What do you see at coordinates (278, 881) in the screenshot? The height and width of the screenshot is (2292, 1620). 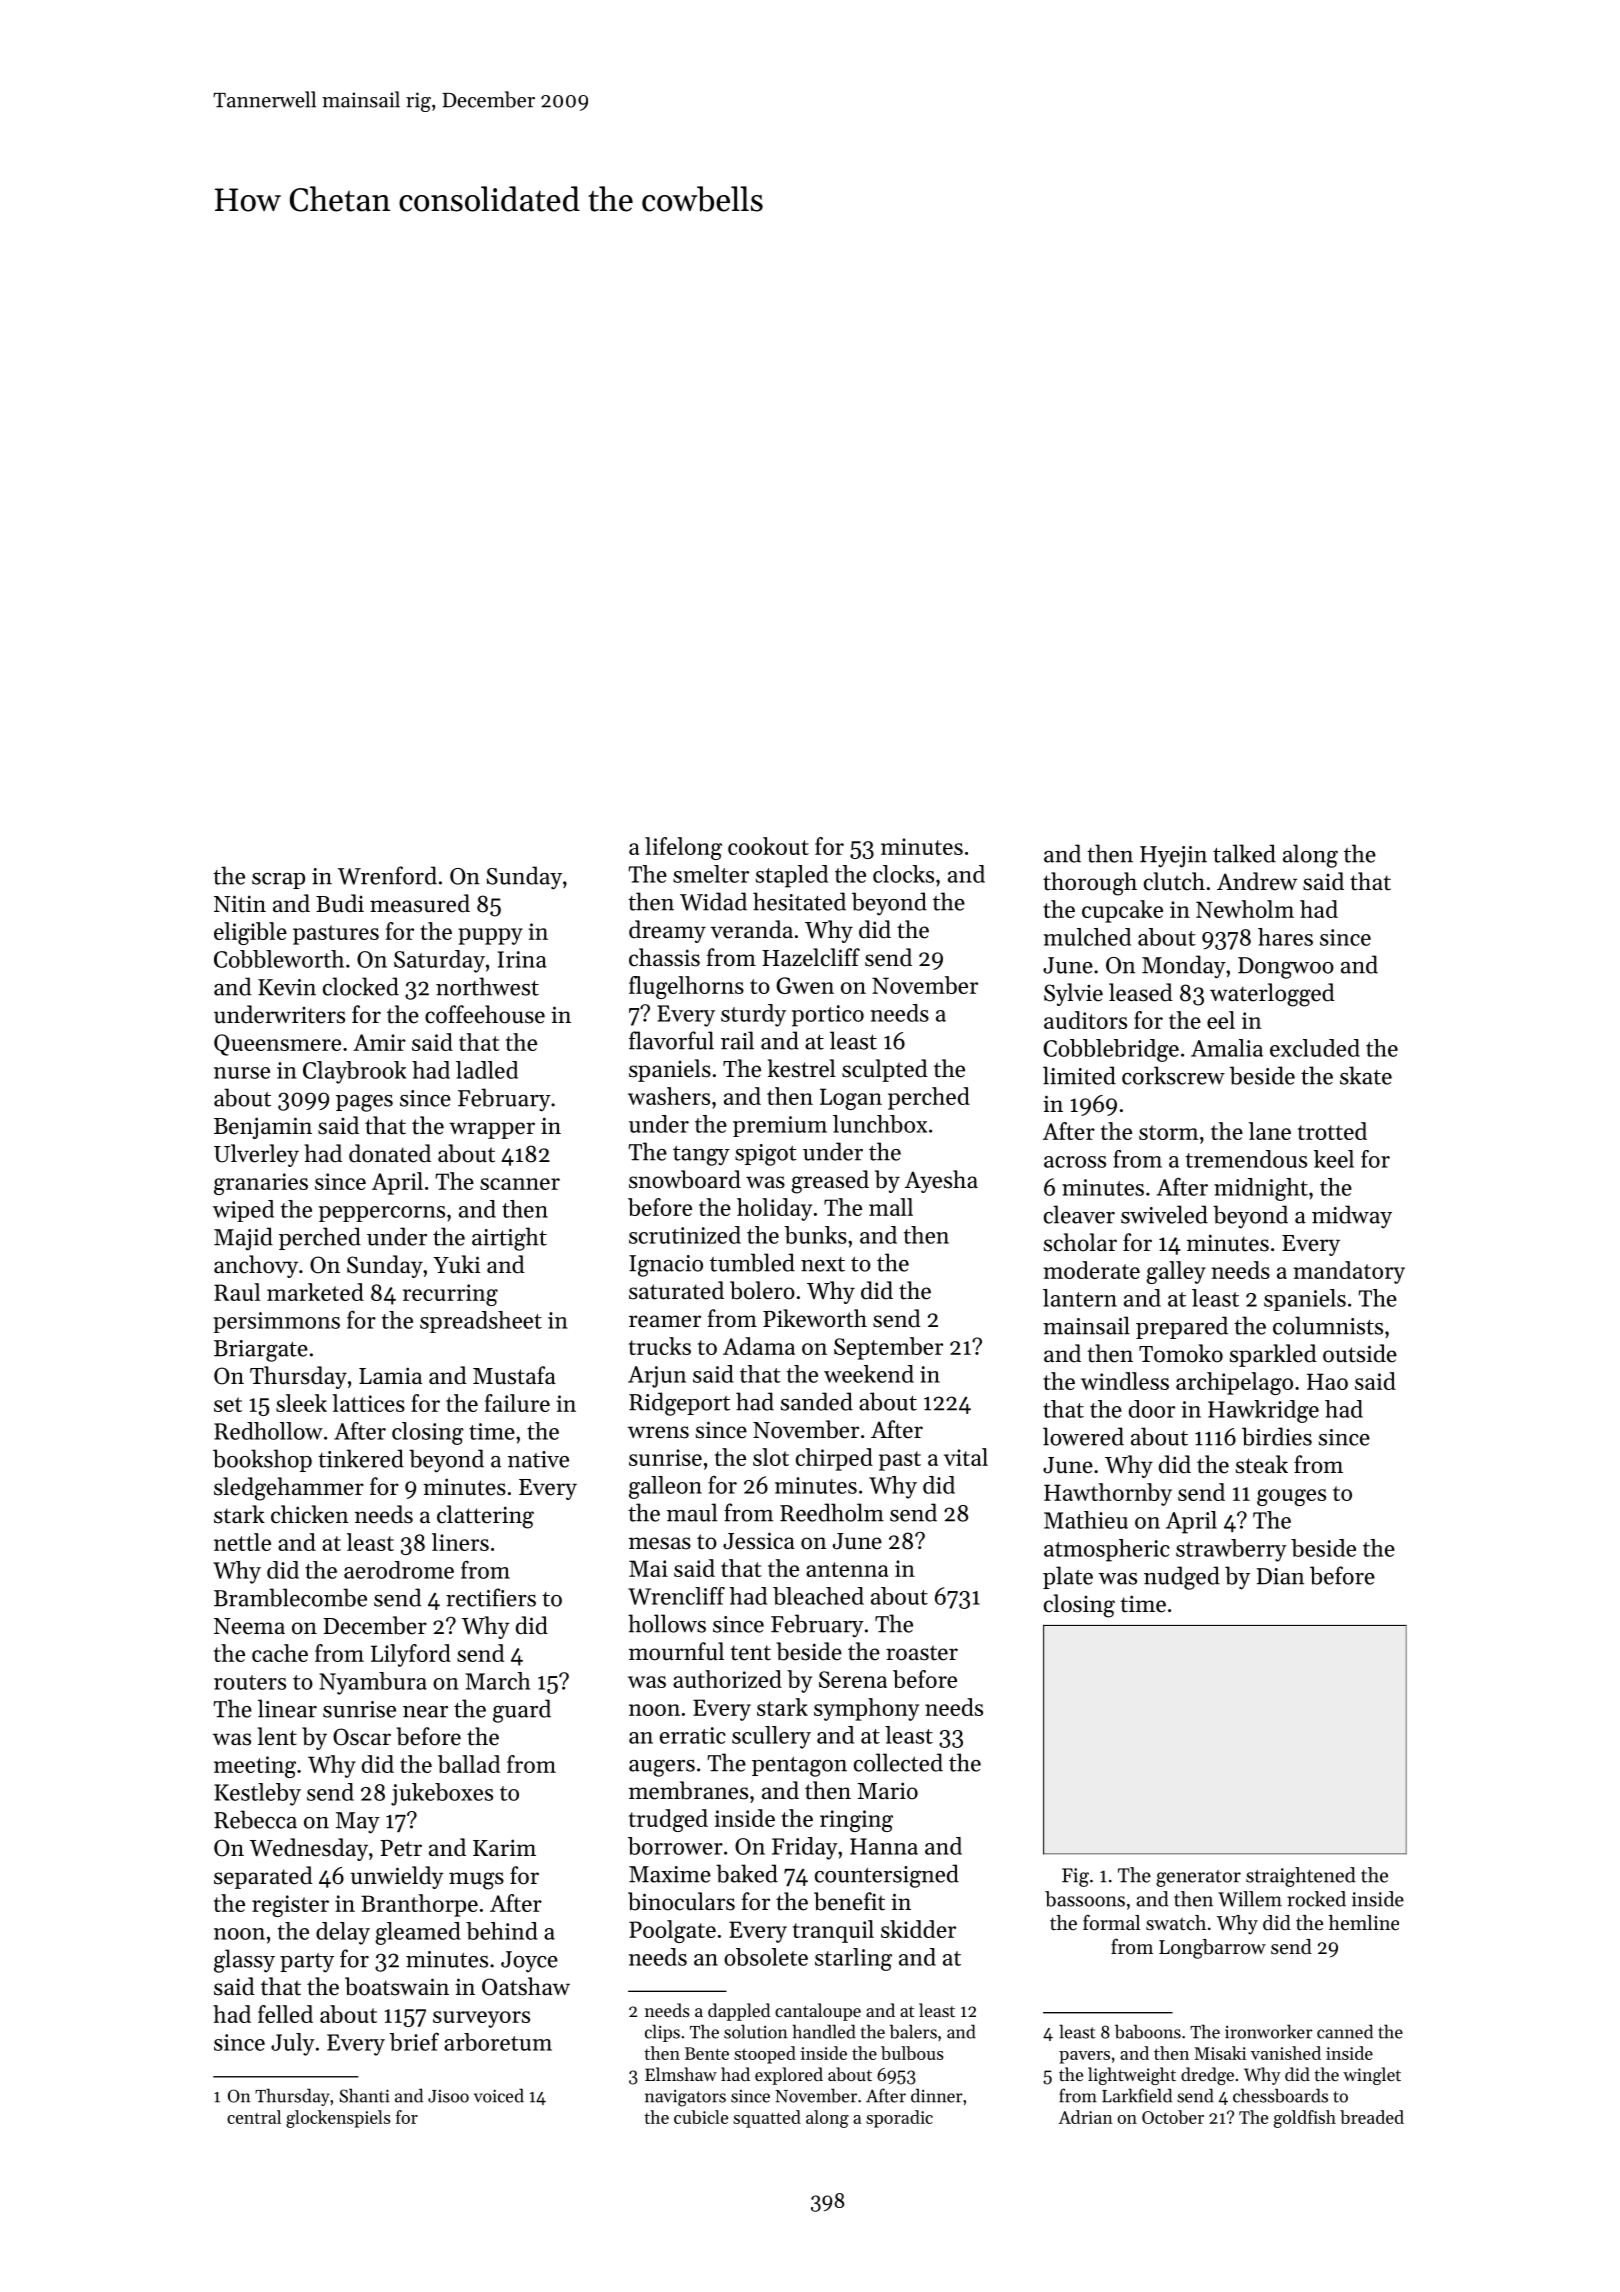 I see `scrap` at bounding box center [278, 881].
